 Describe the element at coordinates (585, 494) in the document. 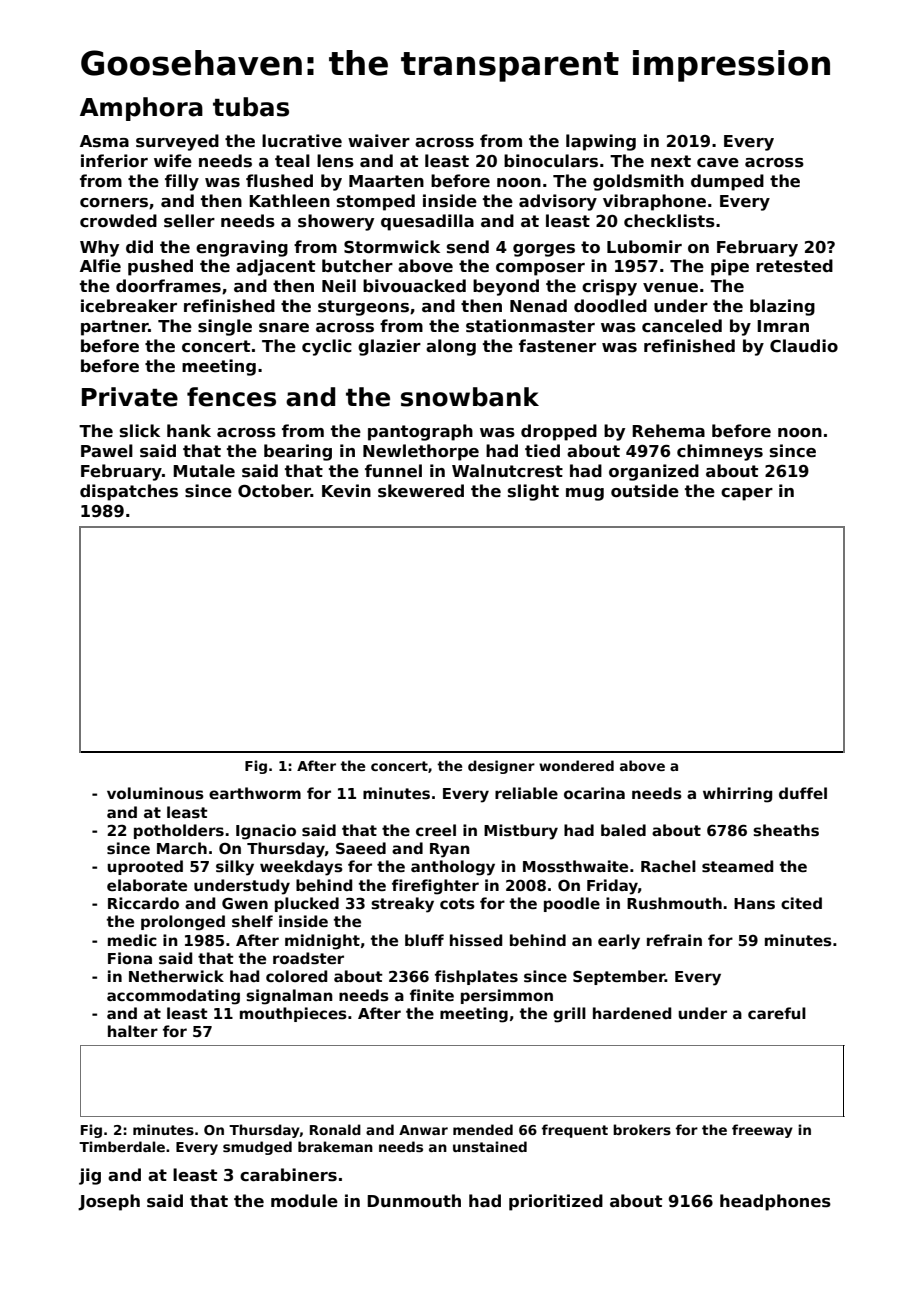

I see `mug` at that location.
